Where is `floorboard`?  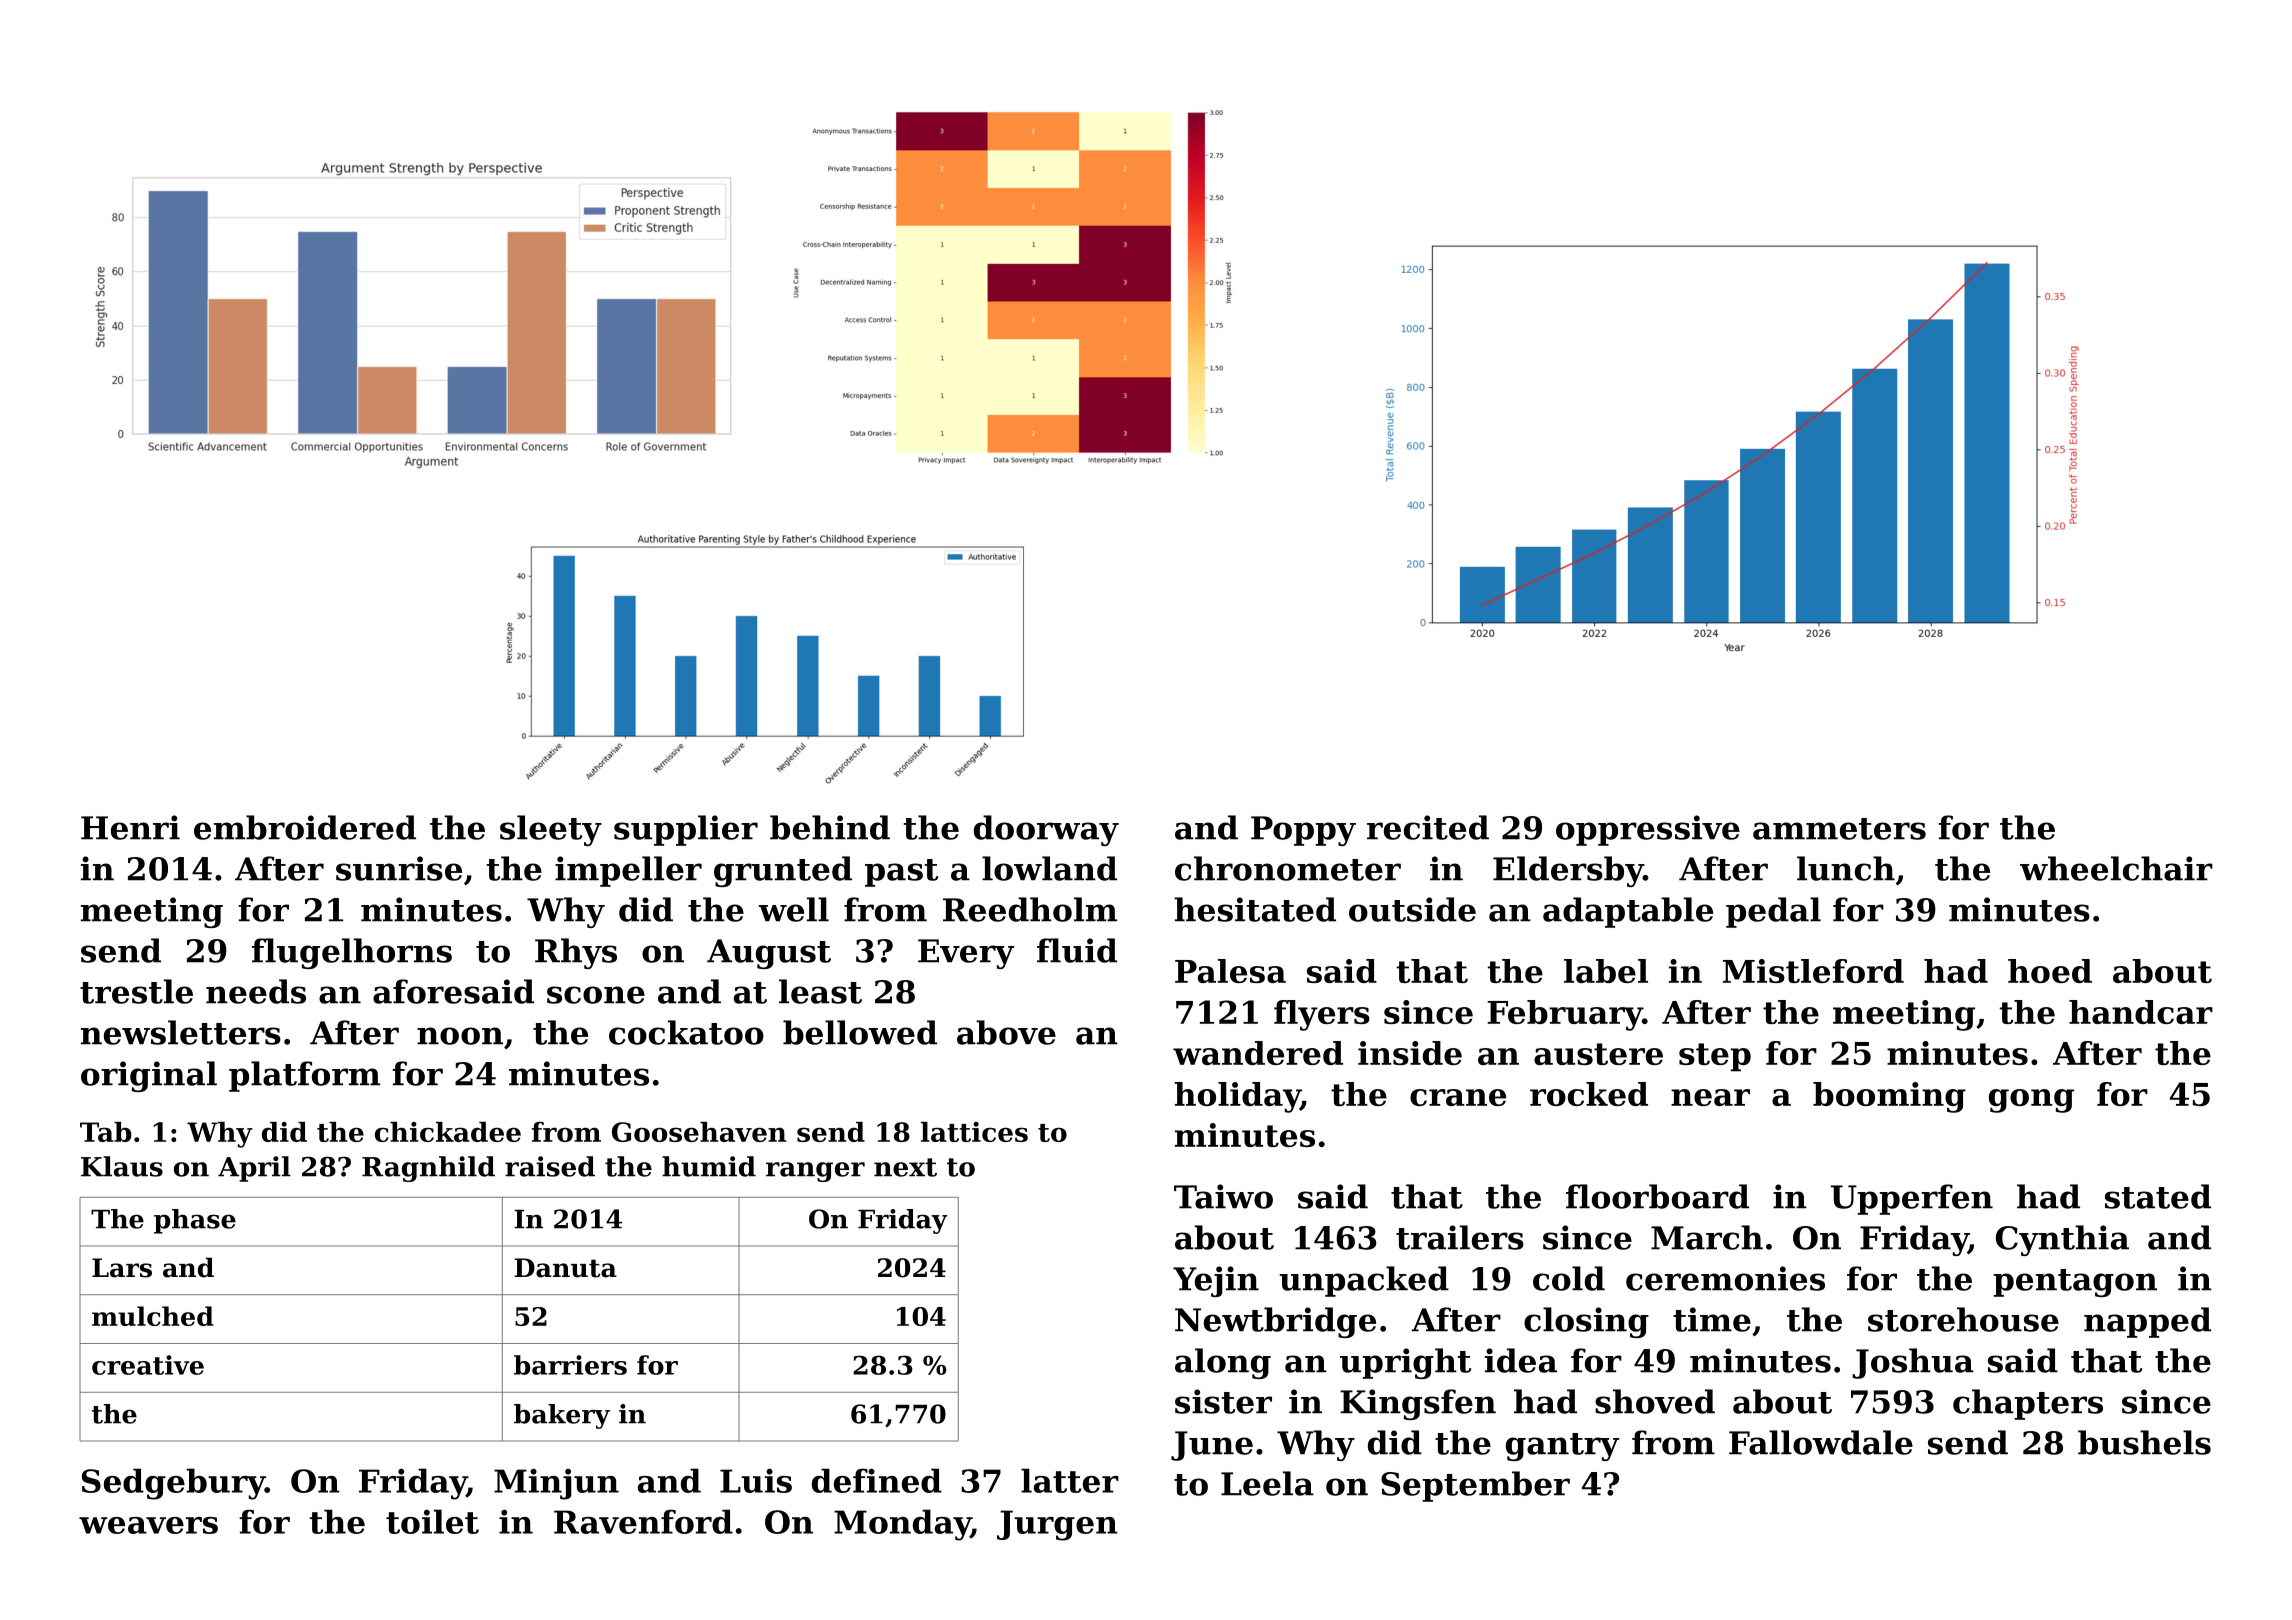 floorboard is located at coordinates (1657, 1196).
